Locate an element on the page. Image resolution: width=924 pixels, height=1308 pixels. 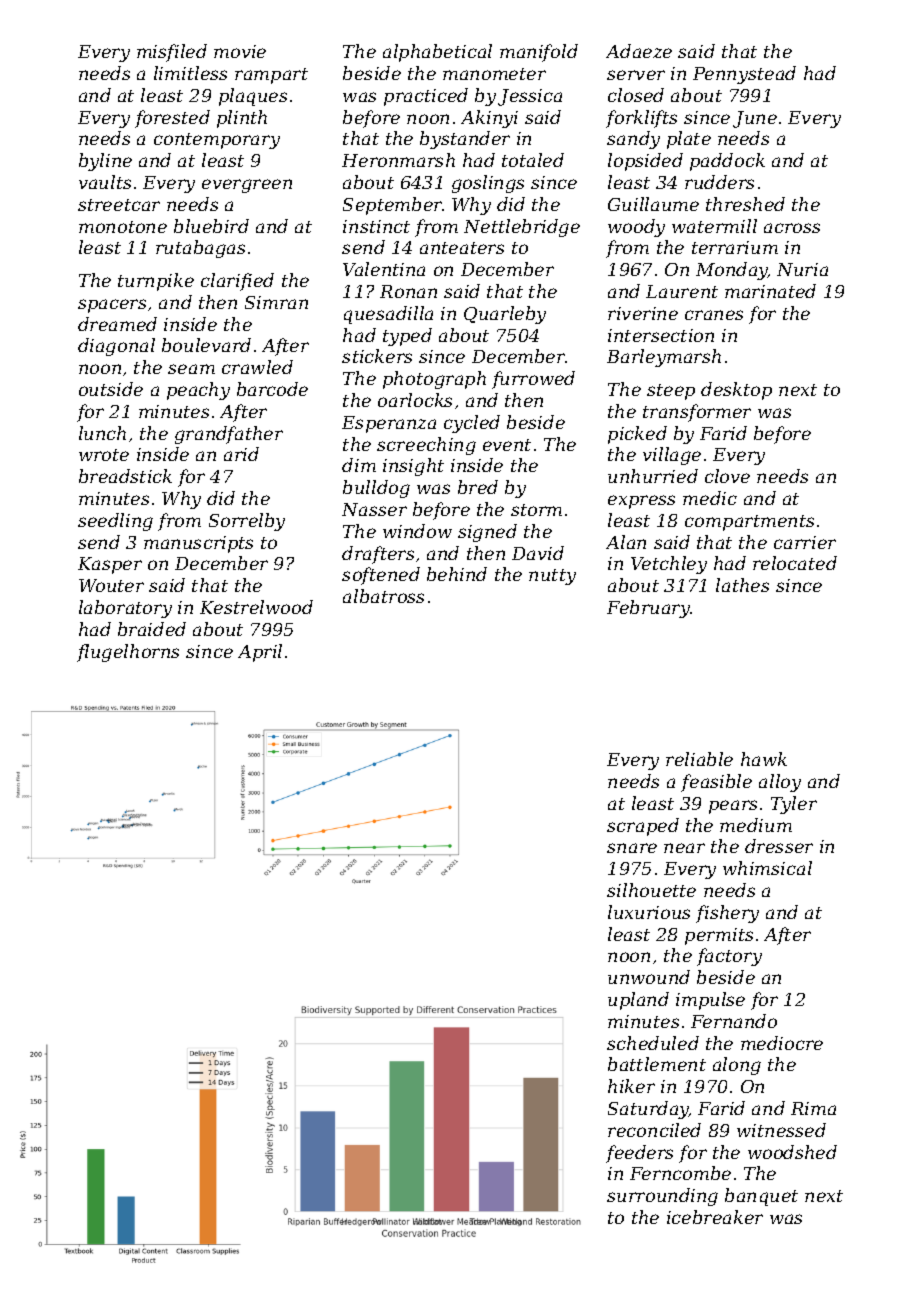
desktop is located at coordinates (736, 391).
